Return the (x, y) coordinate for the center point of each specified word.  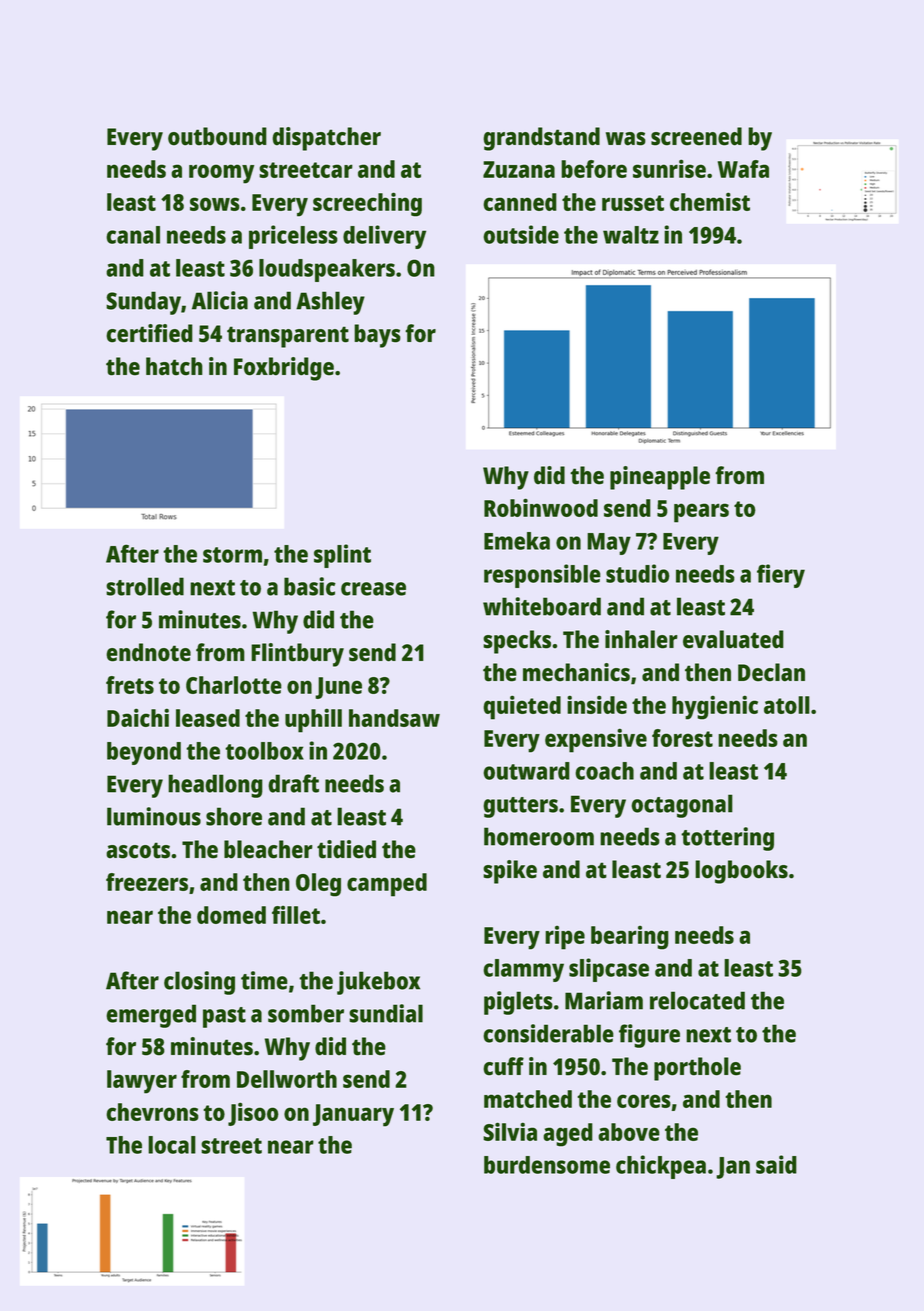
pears (701, 513)
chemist (710, 201)
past (224, 1017)
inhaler (641, 639)
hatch (174, 366)
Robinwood (541, 507)
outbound (217, 136)
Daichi (138, 717)
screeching (367, 204)
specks (517, 642)
